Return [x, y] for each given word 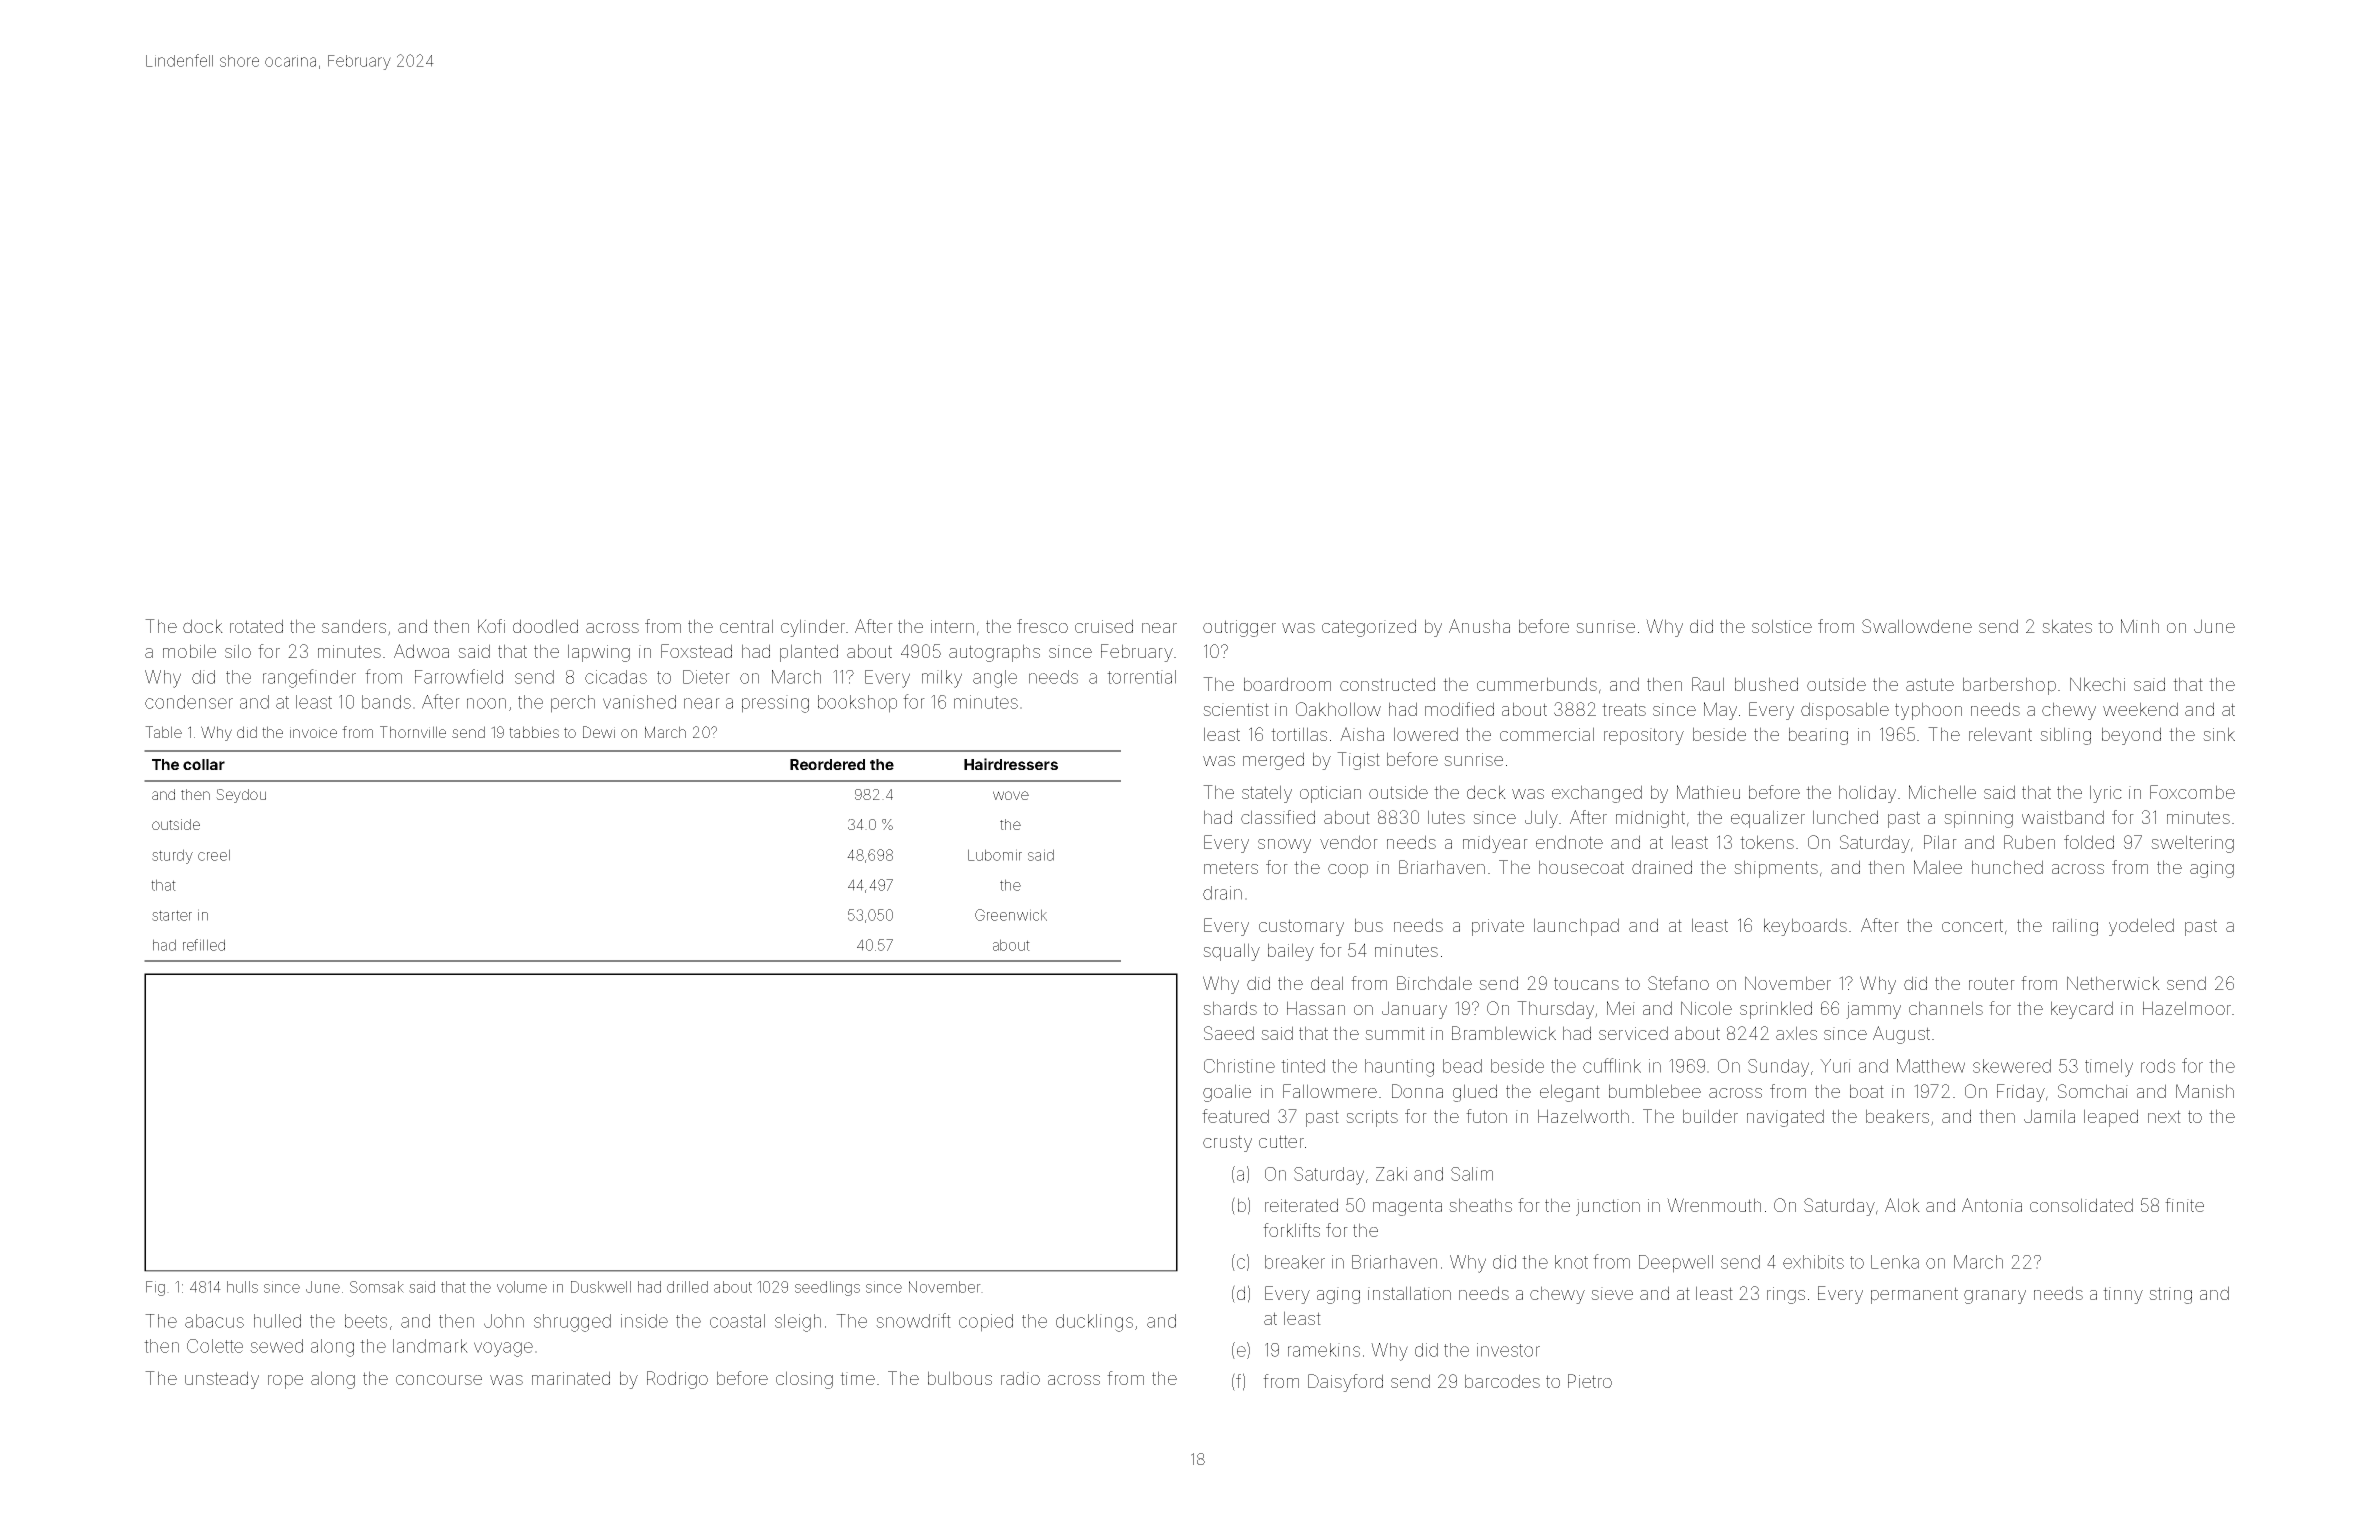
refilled [204, 945]
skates [2067, 626]
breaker [1295, 1262]
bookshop [857, 704]
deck [1486, 792]
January [1414, 1010]
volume [522, 1287]
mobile [189, 651]
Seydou [241, 796]
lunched [1845, 817]
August [1901, 1035]
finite [2184, 1205]
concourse [439, 1380]
